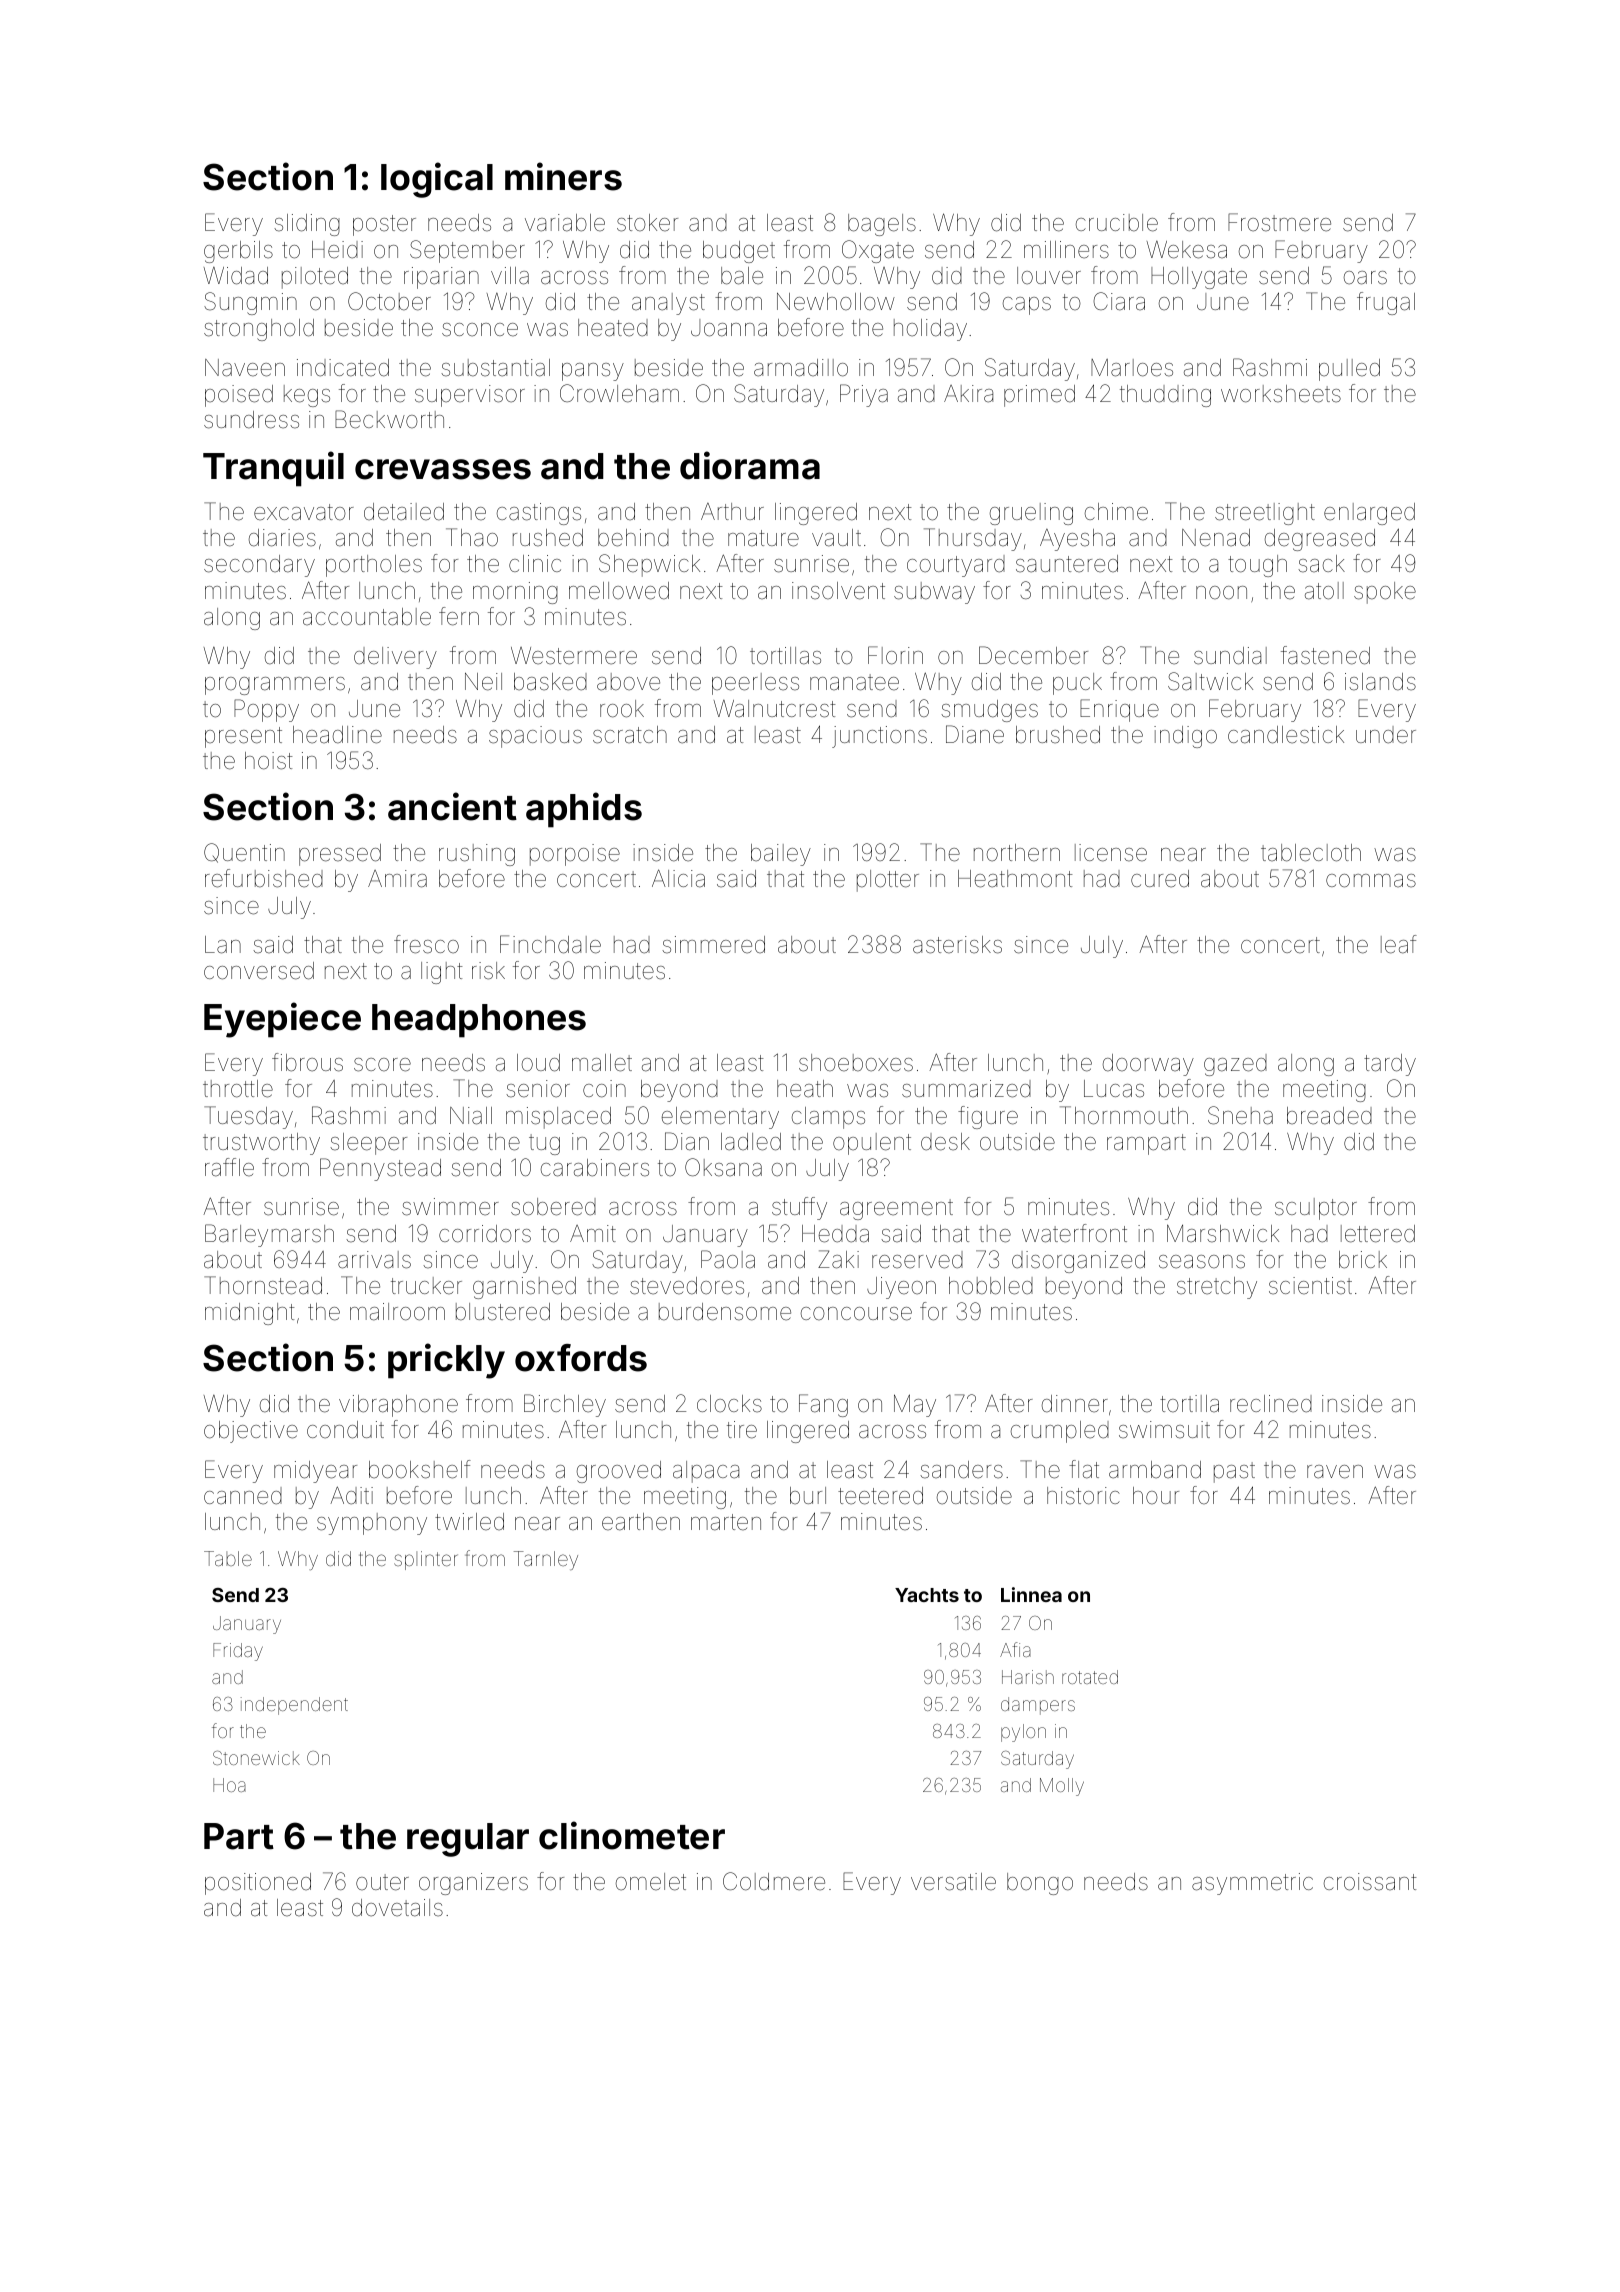 The image size is (1620, 2292). Describe the element at coordinates (467, 251) in the screenshot. I see `September` at that location.
